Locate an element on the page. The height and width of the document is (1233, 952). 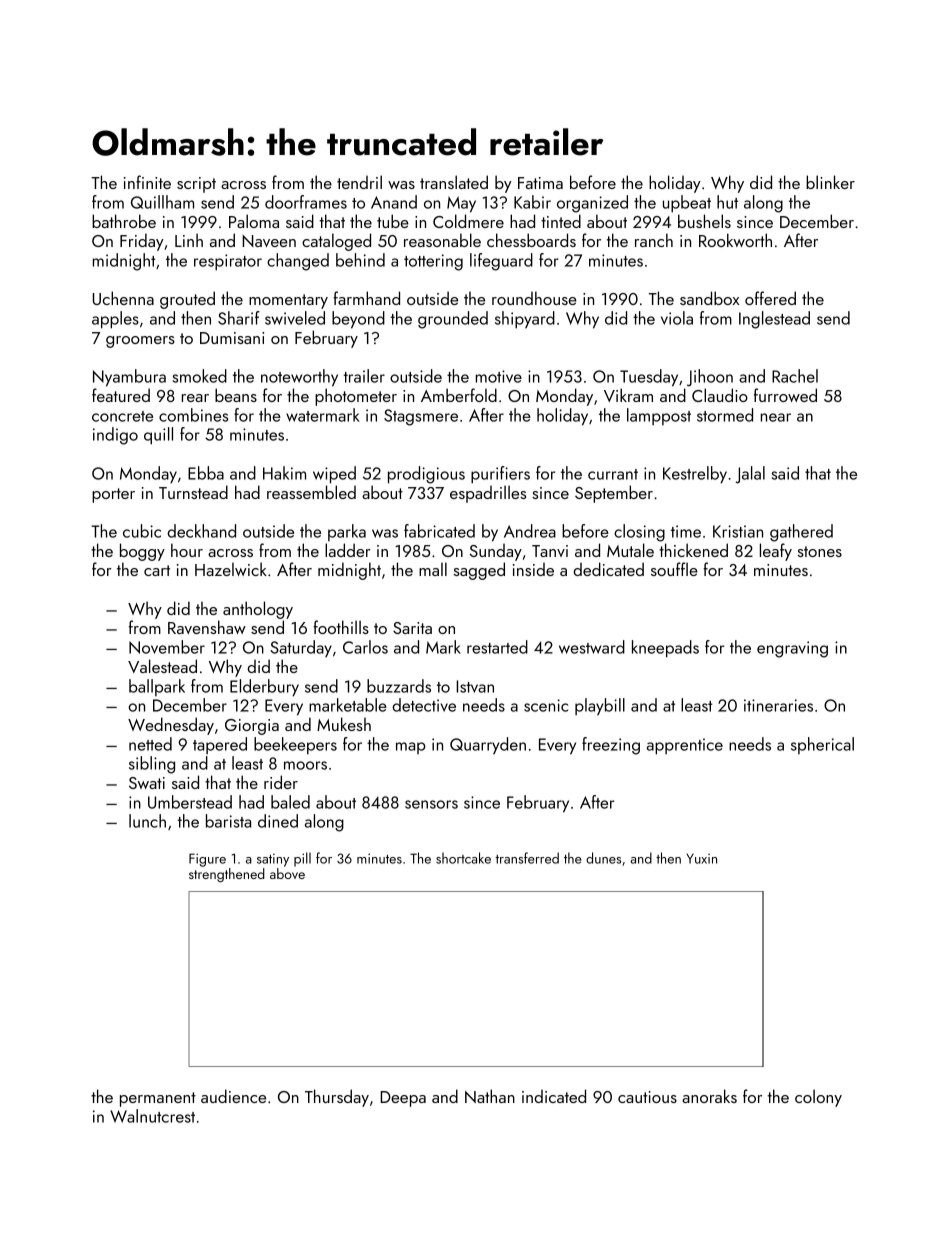
audience is located at coordinates (233, 1096).
